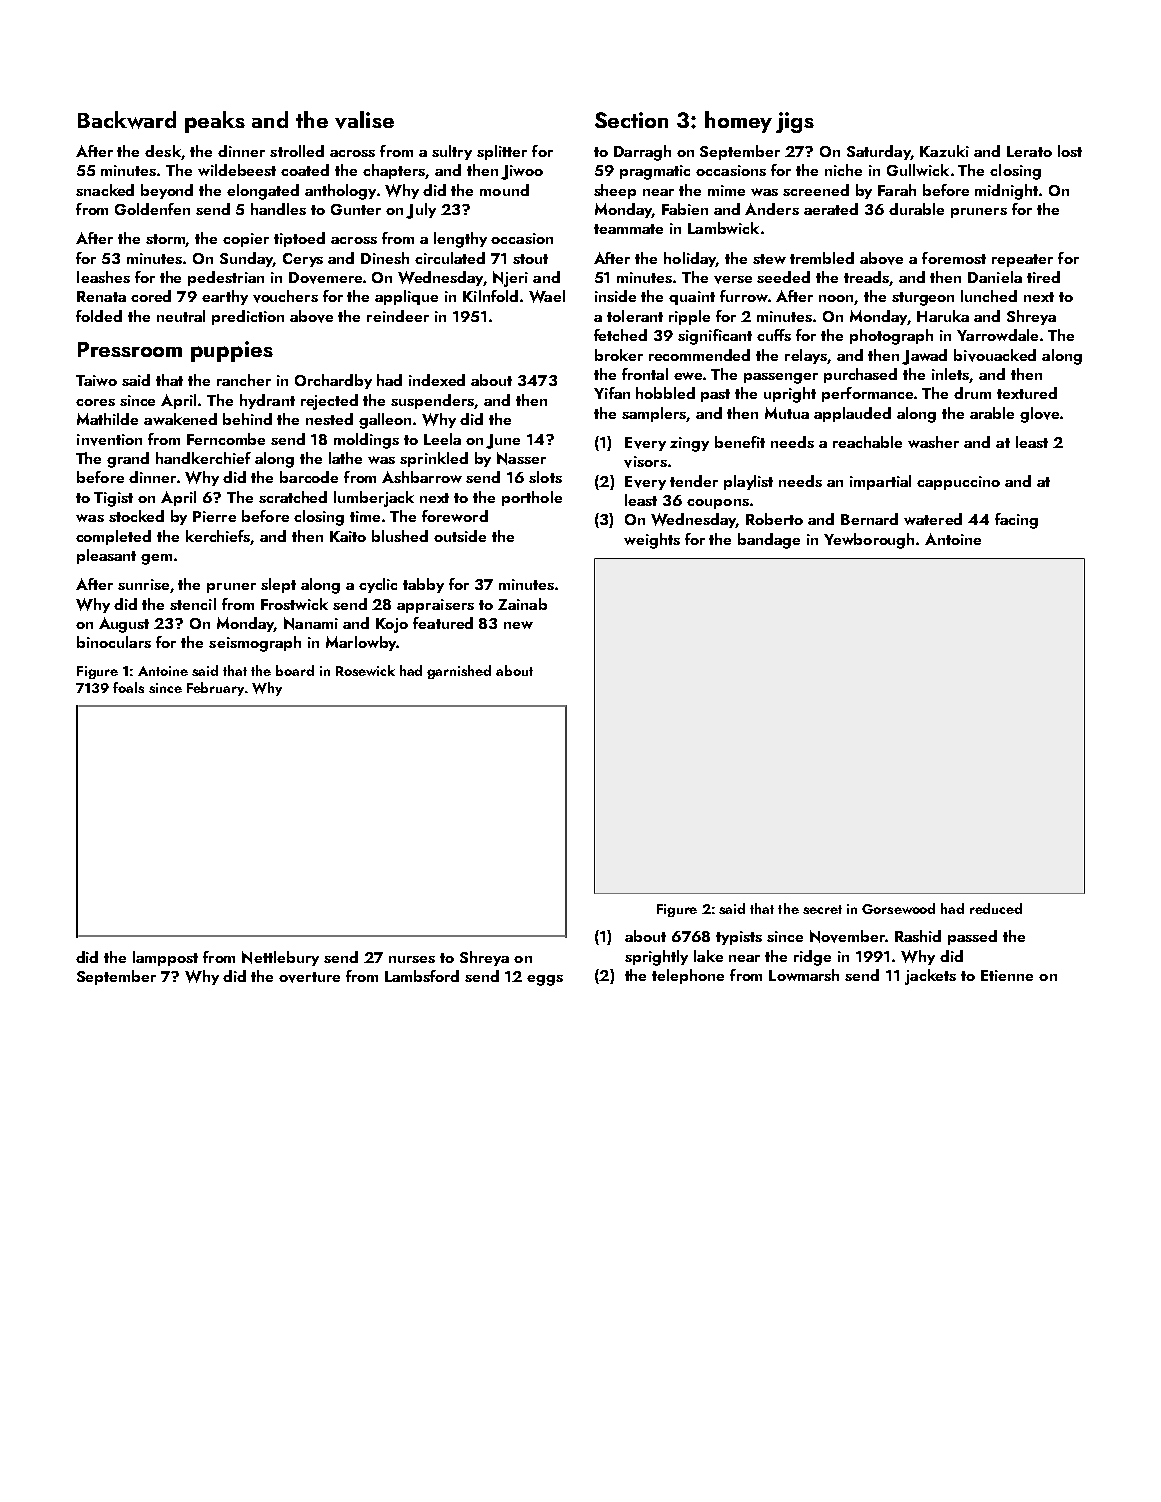  I want to click on Lerato, so click(1029, 151).
